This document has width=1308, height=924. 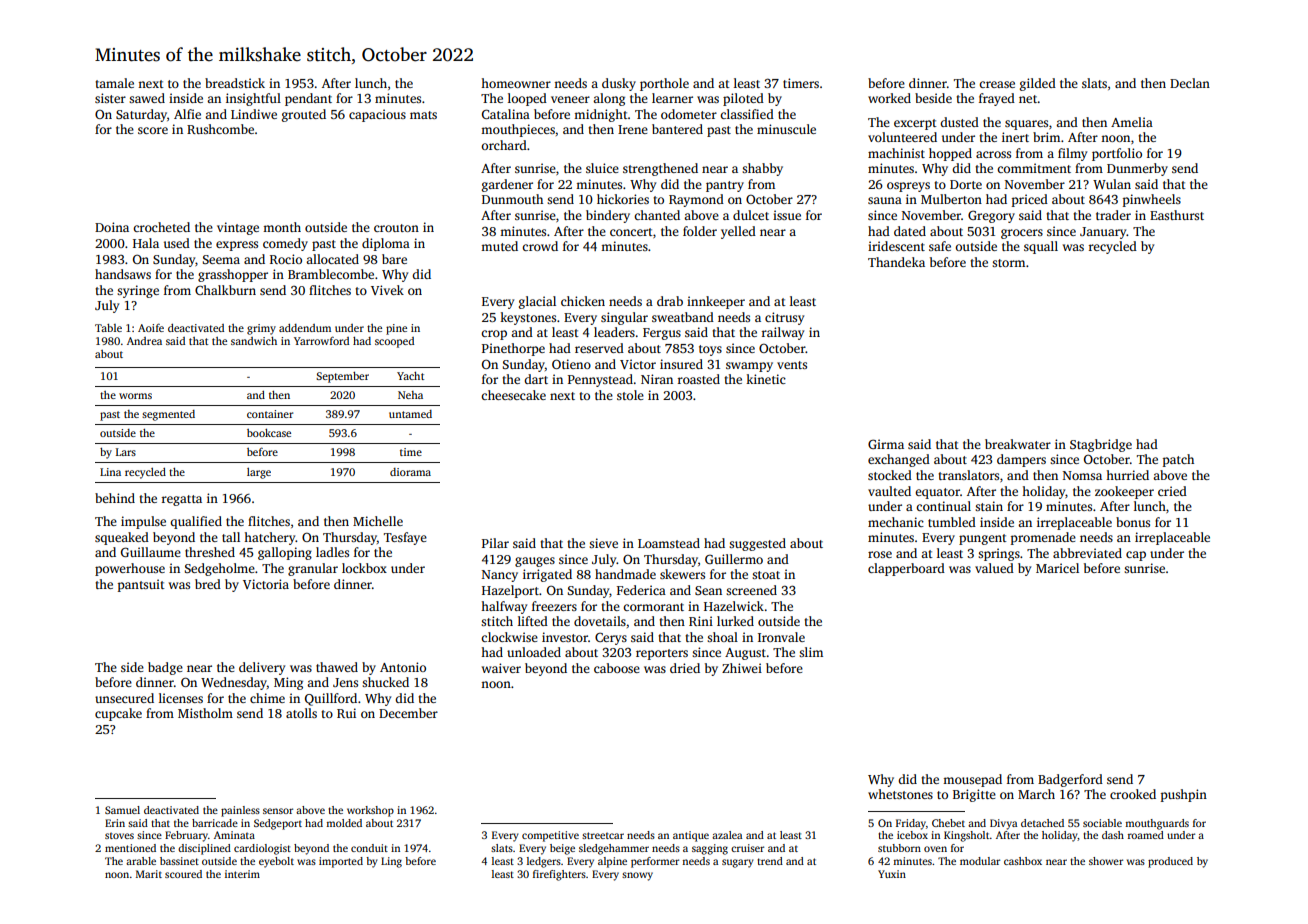 What do you see at coordinates (126, 452) in the document?
I see `Lars` at bounding box center [126, 452].
